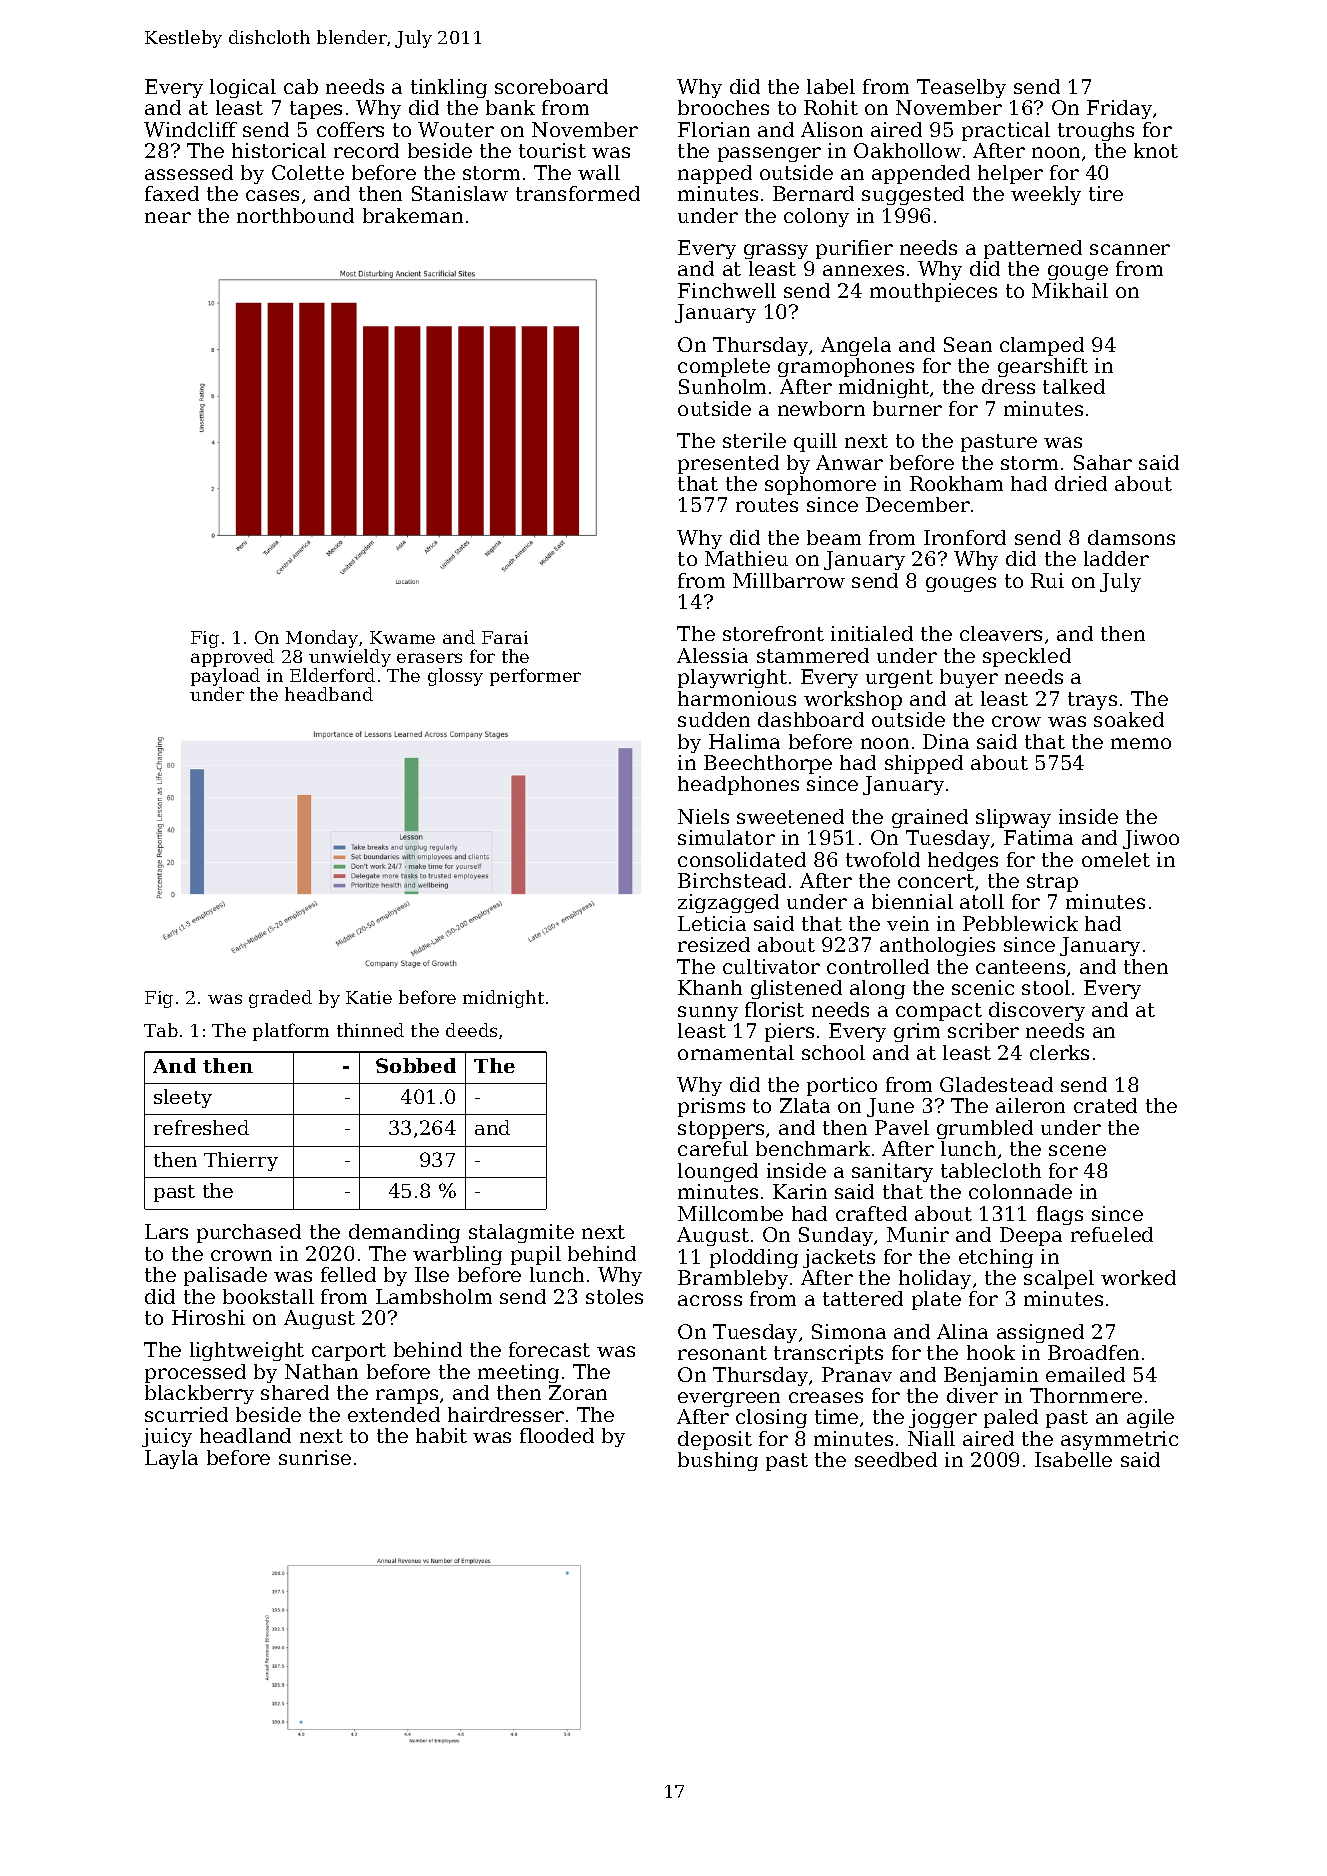  What do you see at coordinates (232, 658) in the screenshot?
I see `approved` at bounding box center [232, 658].
